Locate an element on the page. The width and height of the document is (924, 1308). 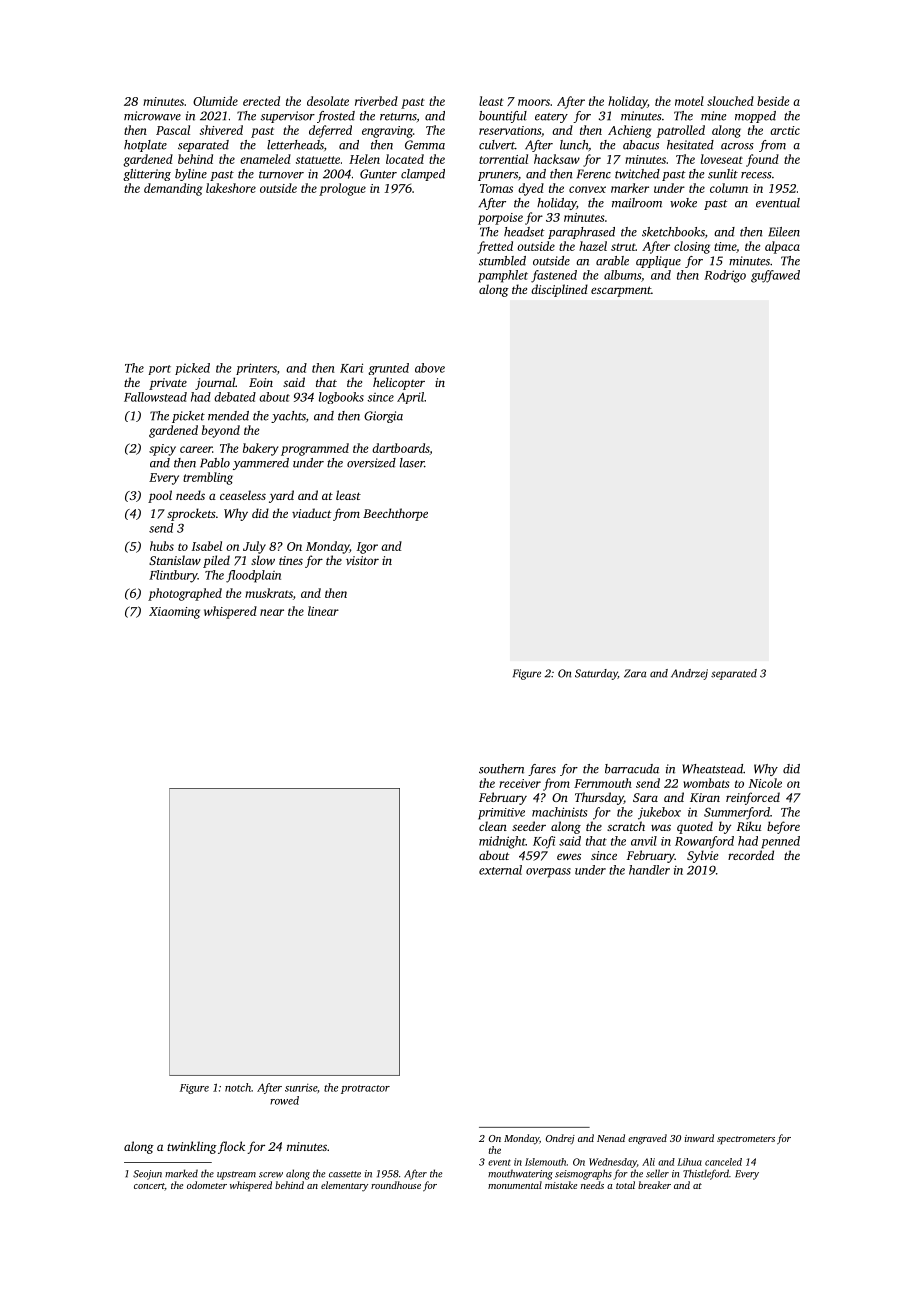
twinkling is located at coordinates (192, 1147).
